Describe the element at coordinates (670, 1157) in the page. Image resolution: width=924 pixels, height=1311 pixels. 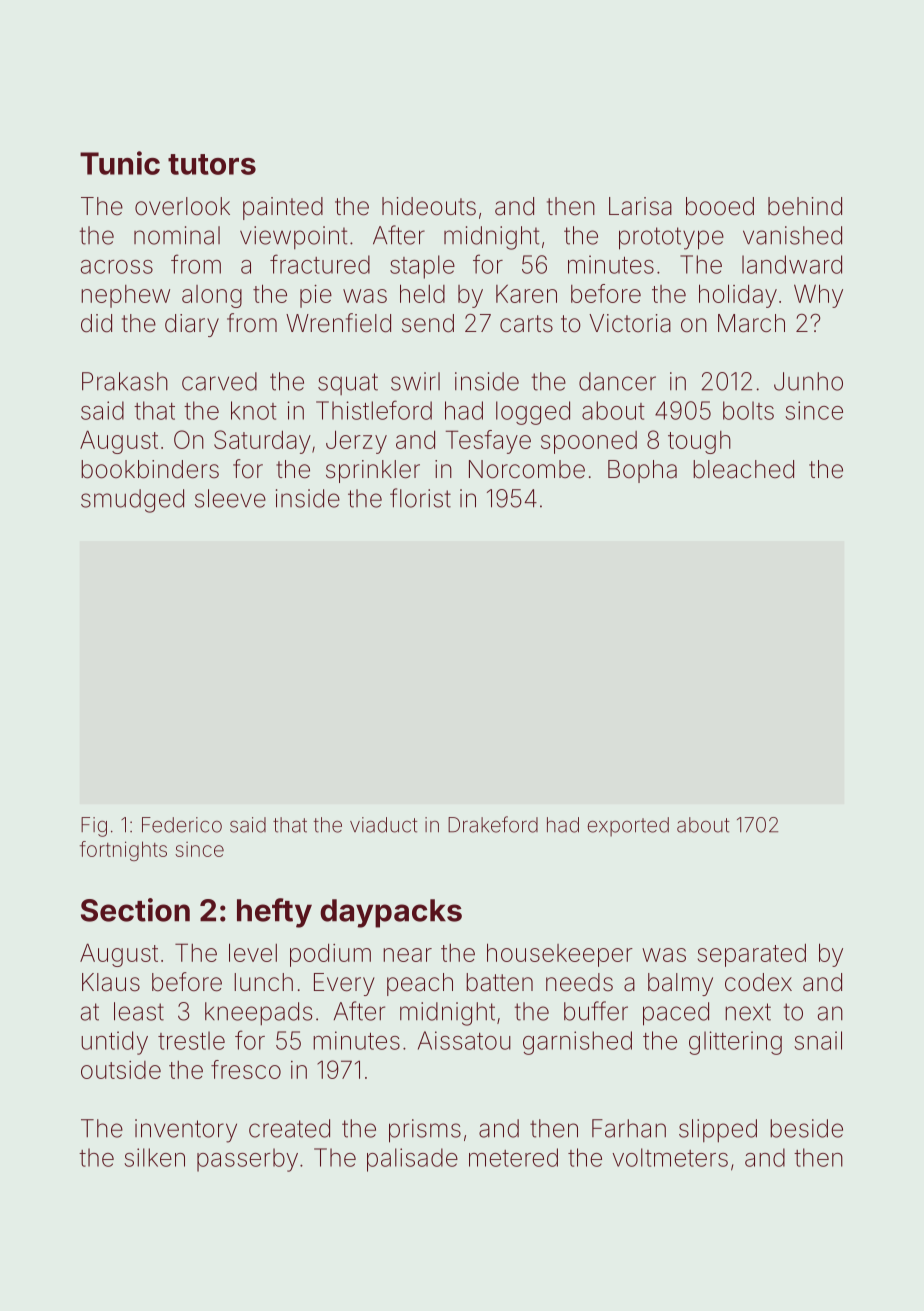
I see `voltmeters` at that location.
